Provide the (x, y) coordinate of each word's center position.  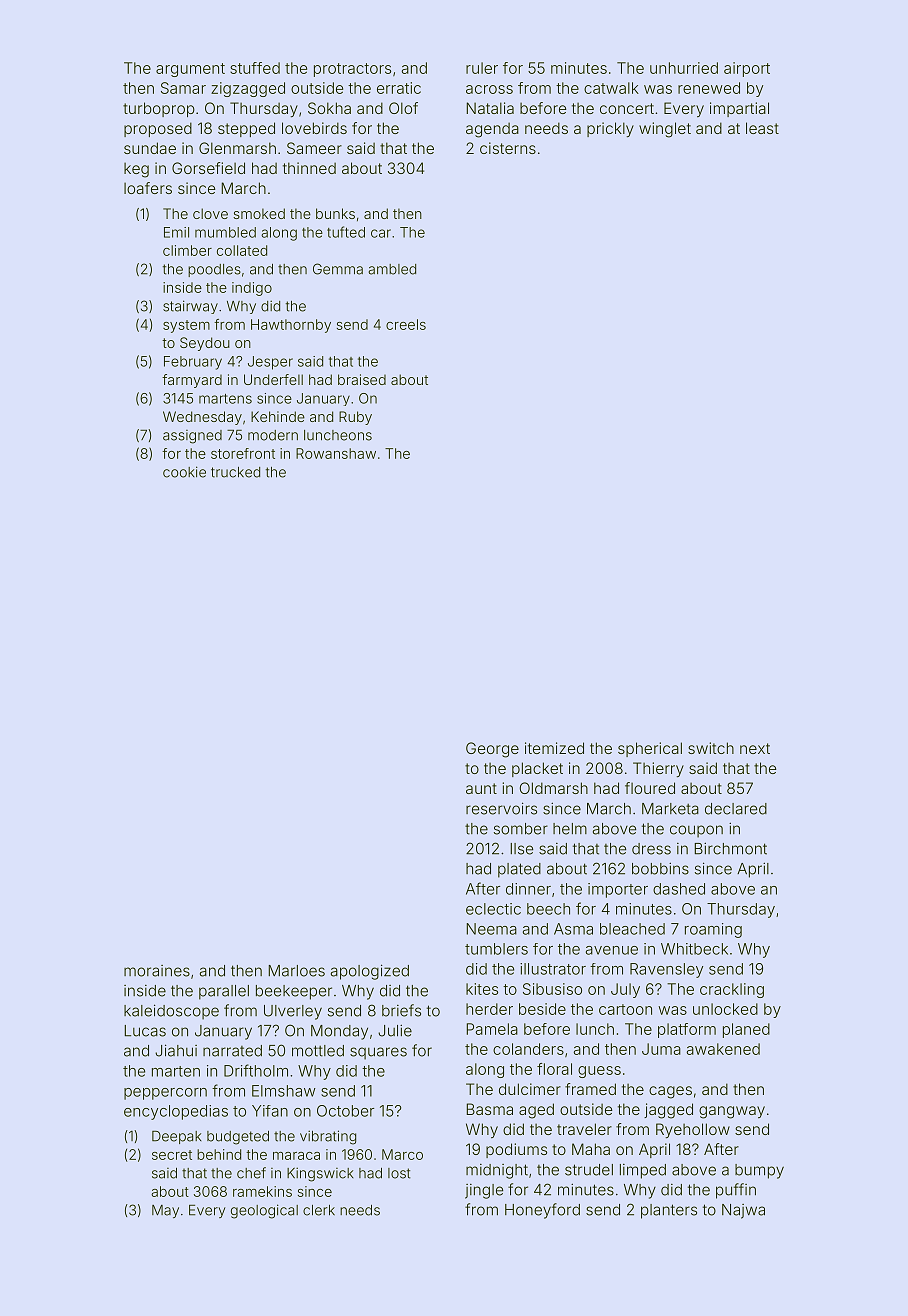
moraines (157, 971)
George (492, 750)
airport (747, 69)
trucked (235, 472)
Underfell (273, 379)
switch (711, 748)
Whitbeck (694, 949)
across (489, 89)
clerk (319, 1210)
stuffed (255, 68)
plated (519, 870)
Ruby (355, 418)
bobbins (660, 868)
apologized (370, 972)
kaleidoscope (171, 1012)
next (755, 748)
